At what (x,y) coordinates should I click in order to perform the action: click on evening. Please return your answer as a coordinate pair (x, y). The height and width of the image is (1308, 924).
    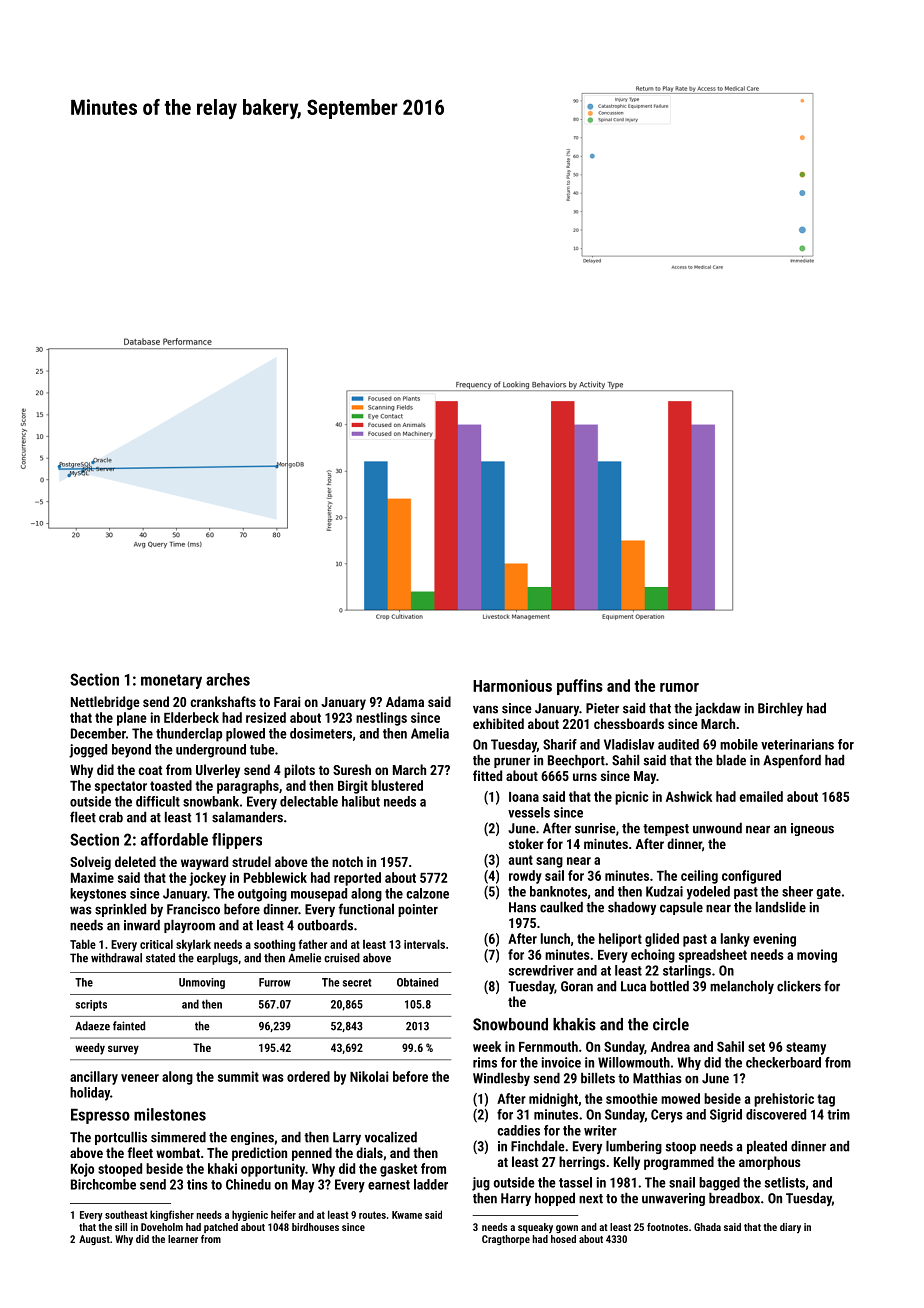
    Looking at the image, I should click on (774, 940).
